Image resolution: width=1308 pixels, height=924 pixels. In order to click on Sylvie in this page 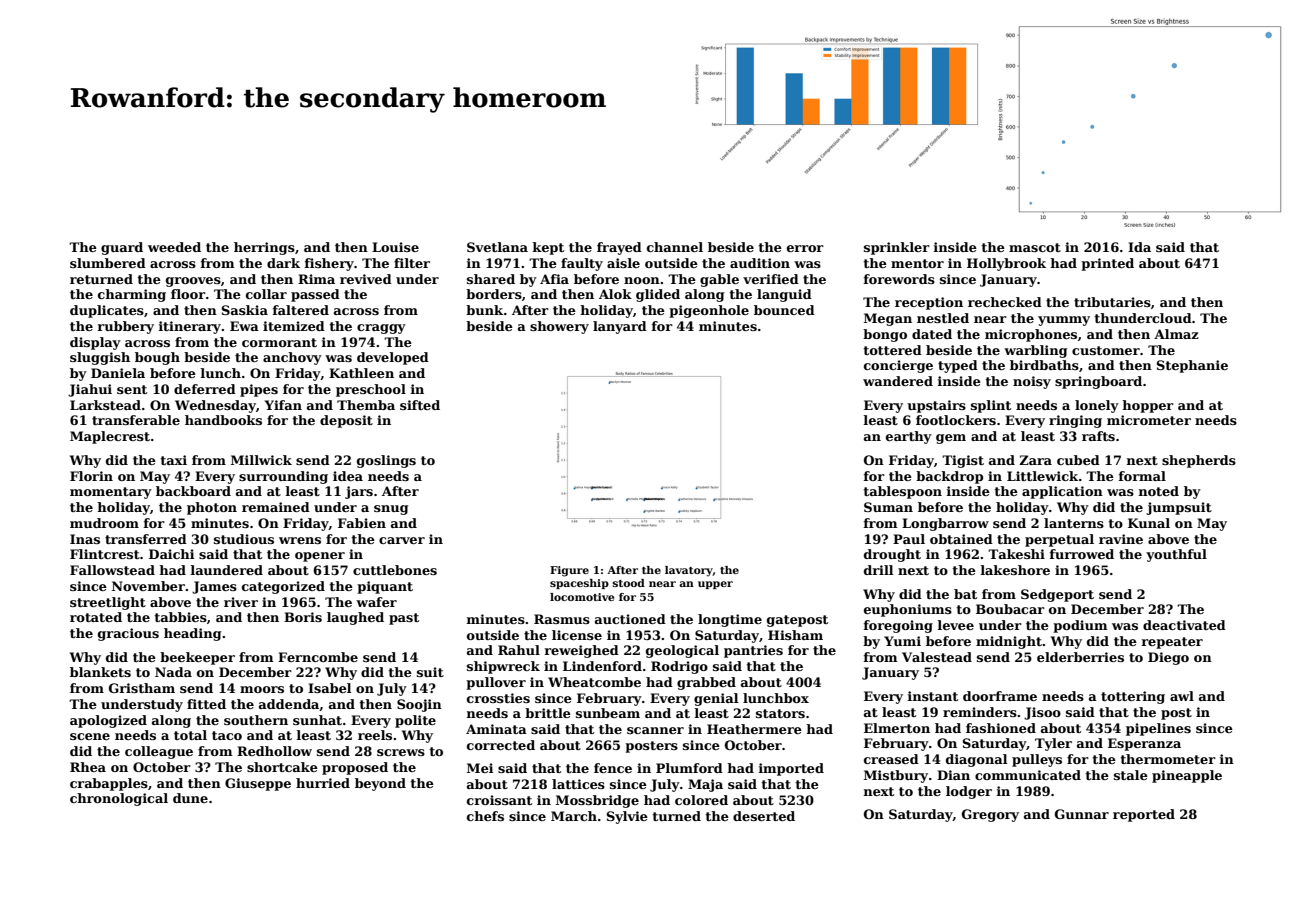, I will do `click(627, 817)`.
